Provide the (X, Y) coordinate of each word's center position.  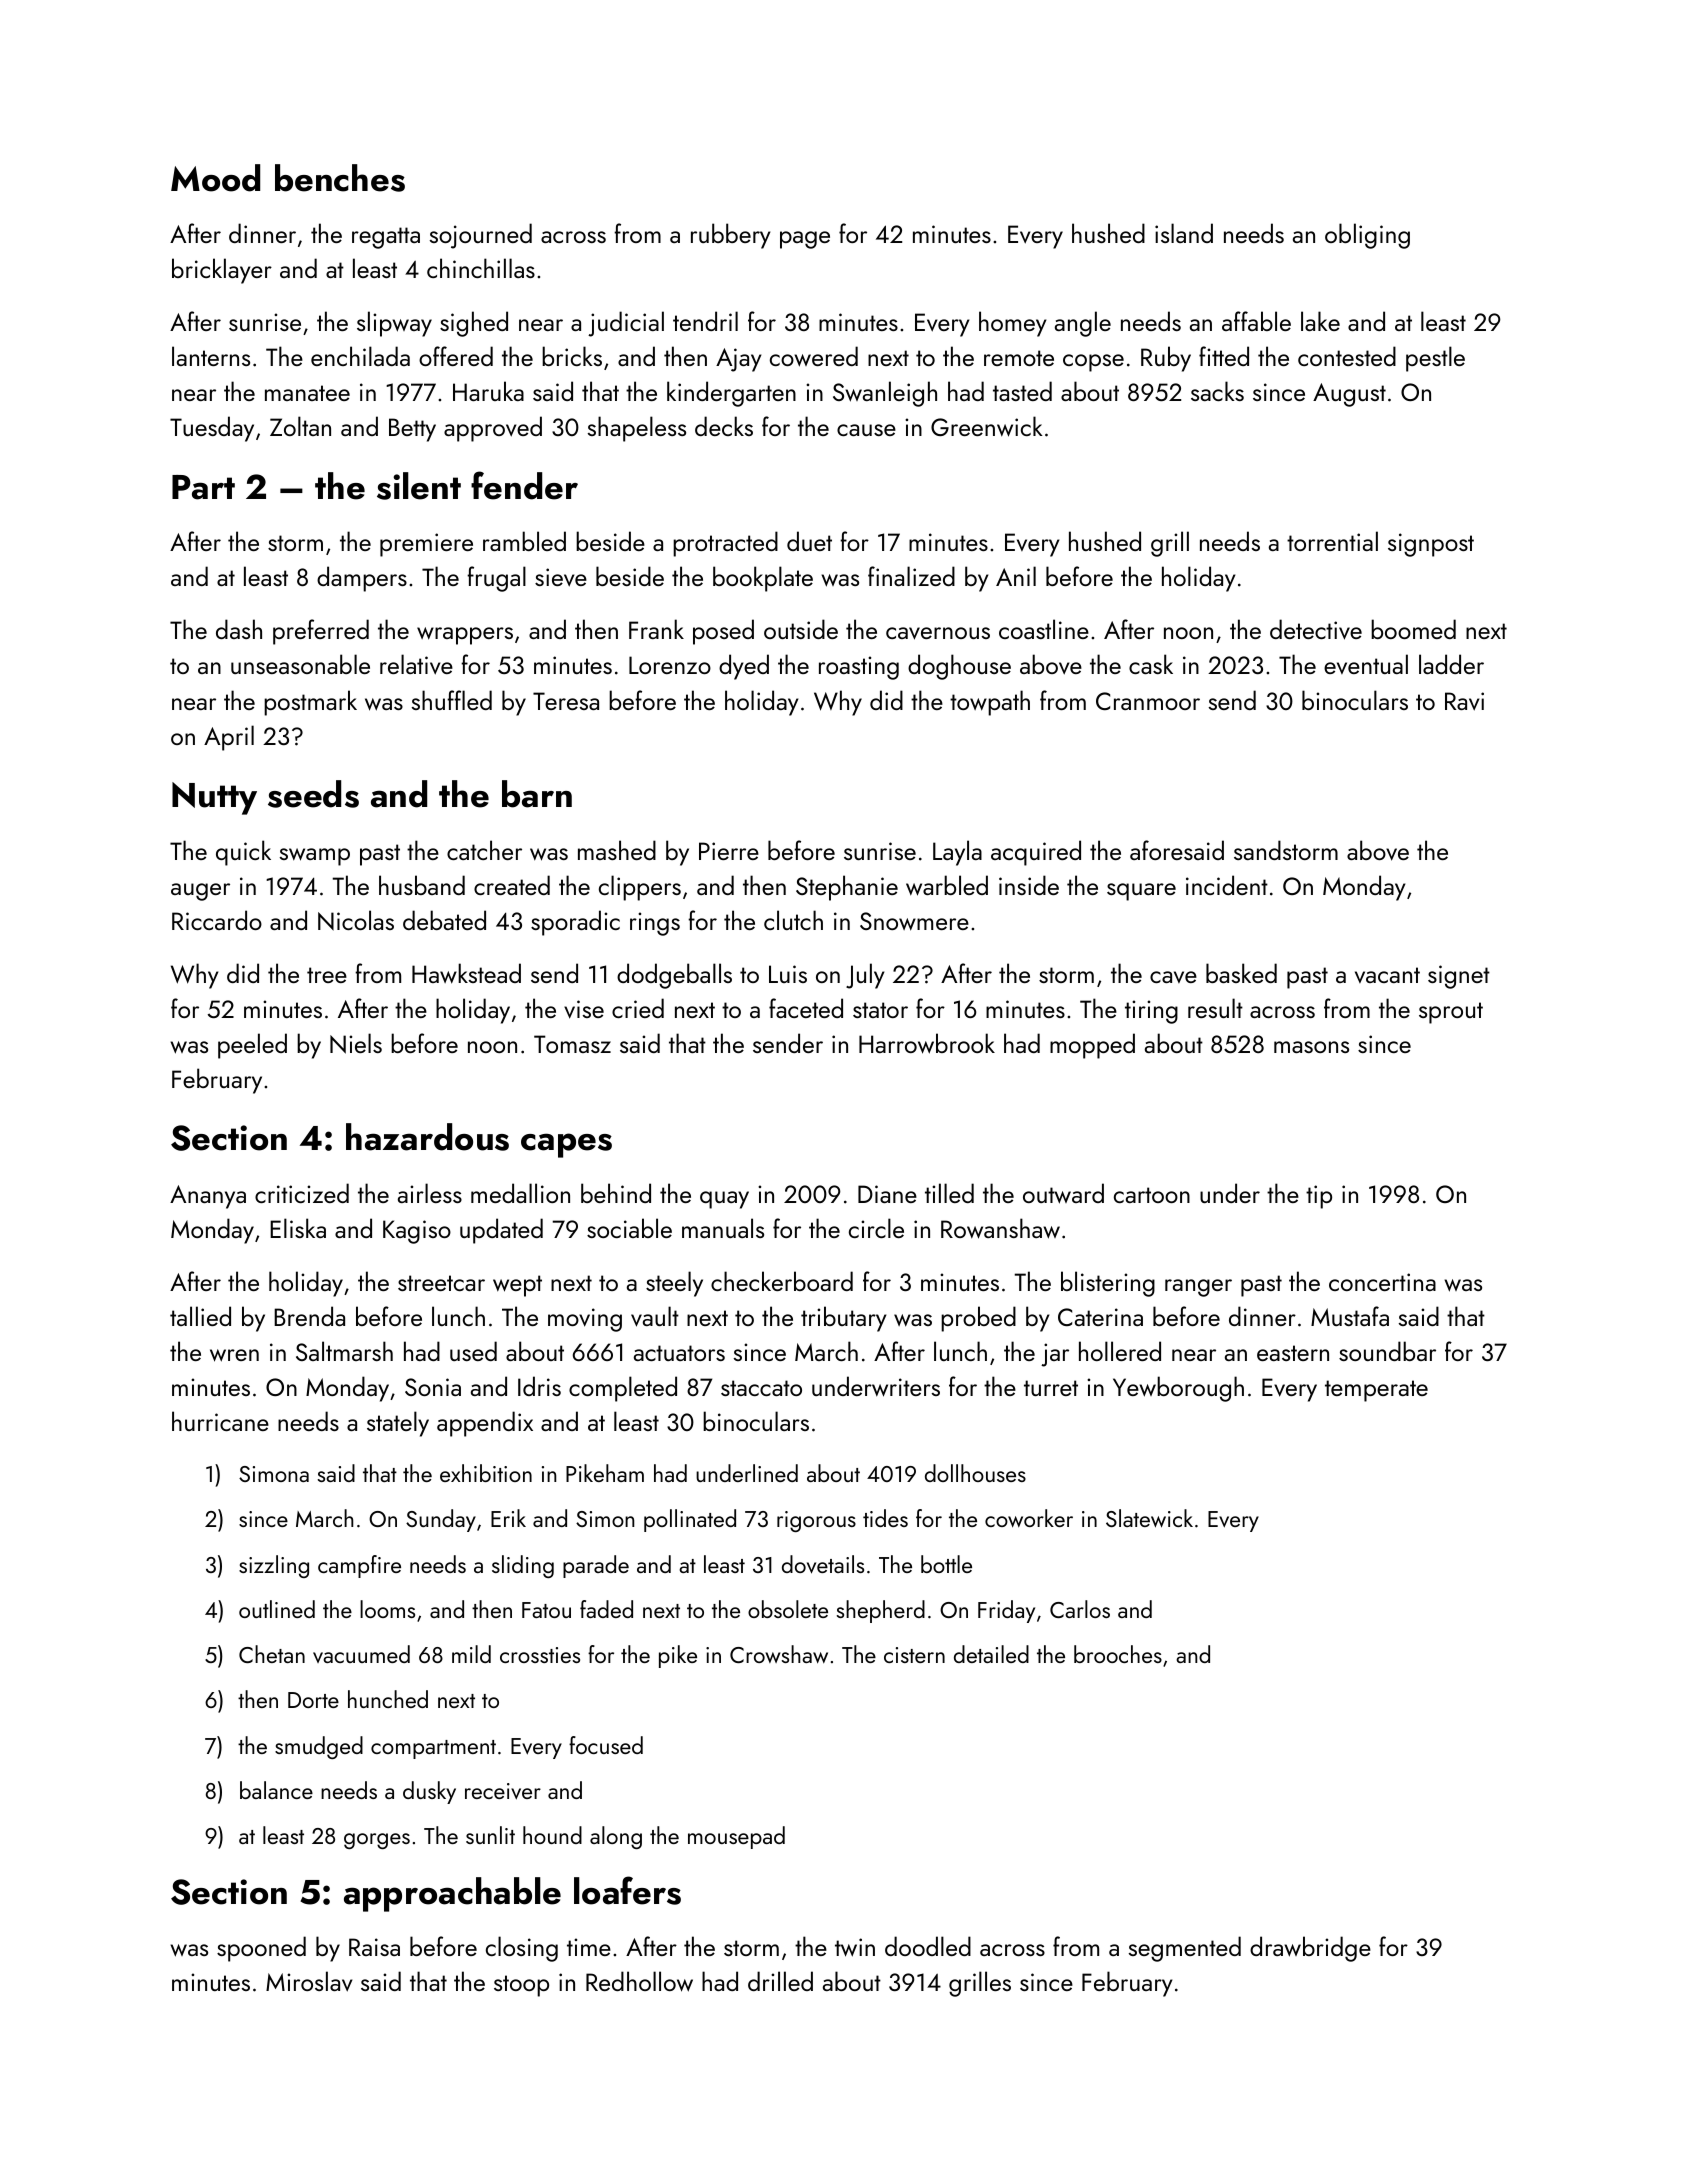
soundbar (1387, 1351)
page (805, 240)
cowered (814, 356)
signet (1459, 977)
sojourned (481, 236)
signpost (1431, 545)
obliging (1367, 236)
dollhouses (975, 1473)
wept (517, 1286)
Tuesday (212, 429)
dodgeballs (674, 976)
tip (1319, 1197)
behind (616, 1193)
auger (200, 892)
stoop (521, 1986)
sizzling (274, 1566)
